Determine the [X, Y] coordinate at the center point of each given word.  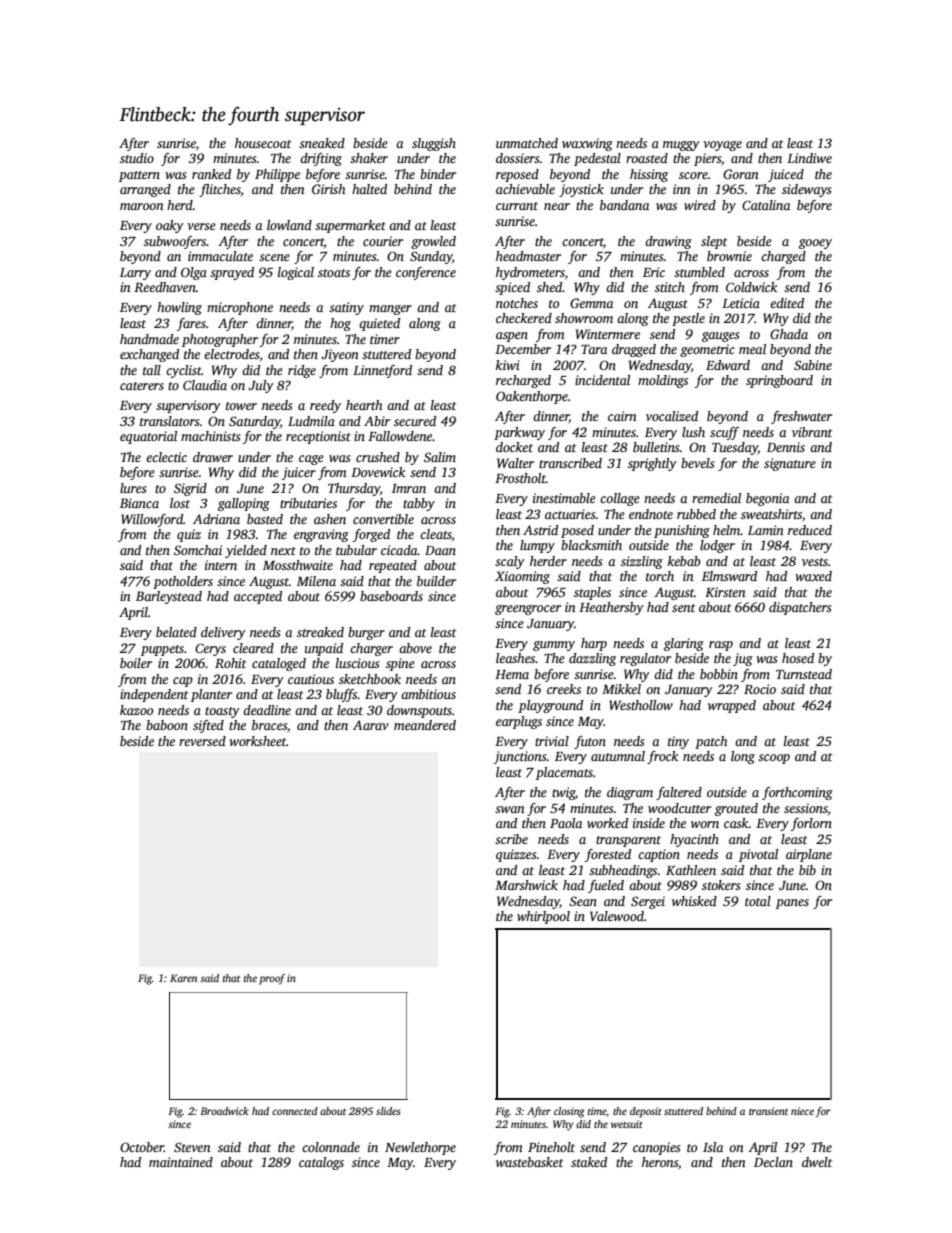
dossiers [518, 158]
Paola [566, 823]
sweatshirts [771, 514]
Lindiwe [809, 158]
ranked [211, 174]
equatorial [148, 437]
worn [705, 824]
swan [510, 809]
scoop [774, 759]
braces [269, 725]
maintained [181, 1162]
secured [415, 421]
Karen [183, 978]
